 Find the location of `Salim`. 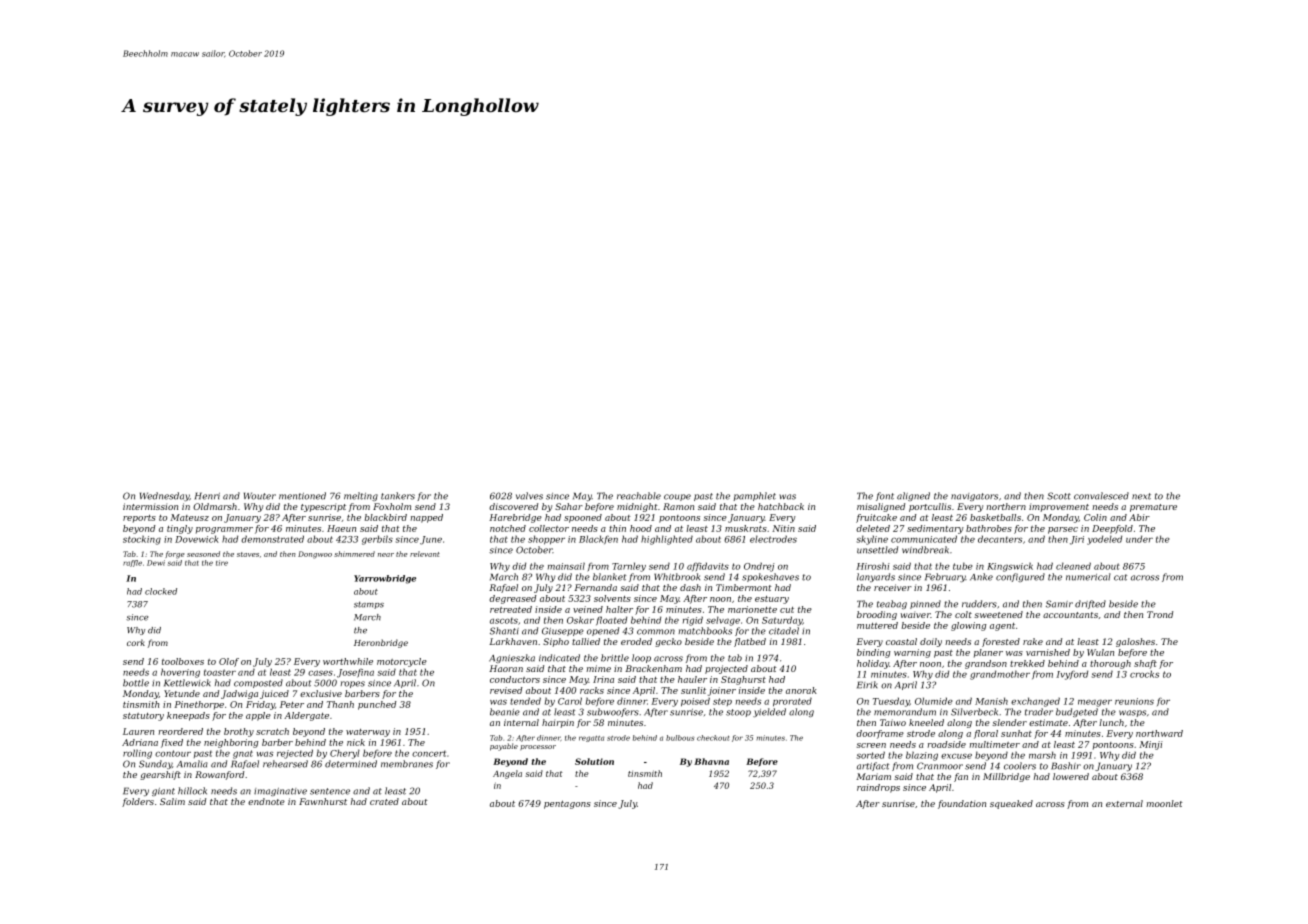

Salim is located at coordinates (172, 801).
